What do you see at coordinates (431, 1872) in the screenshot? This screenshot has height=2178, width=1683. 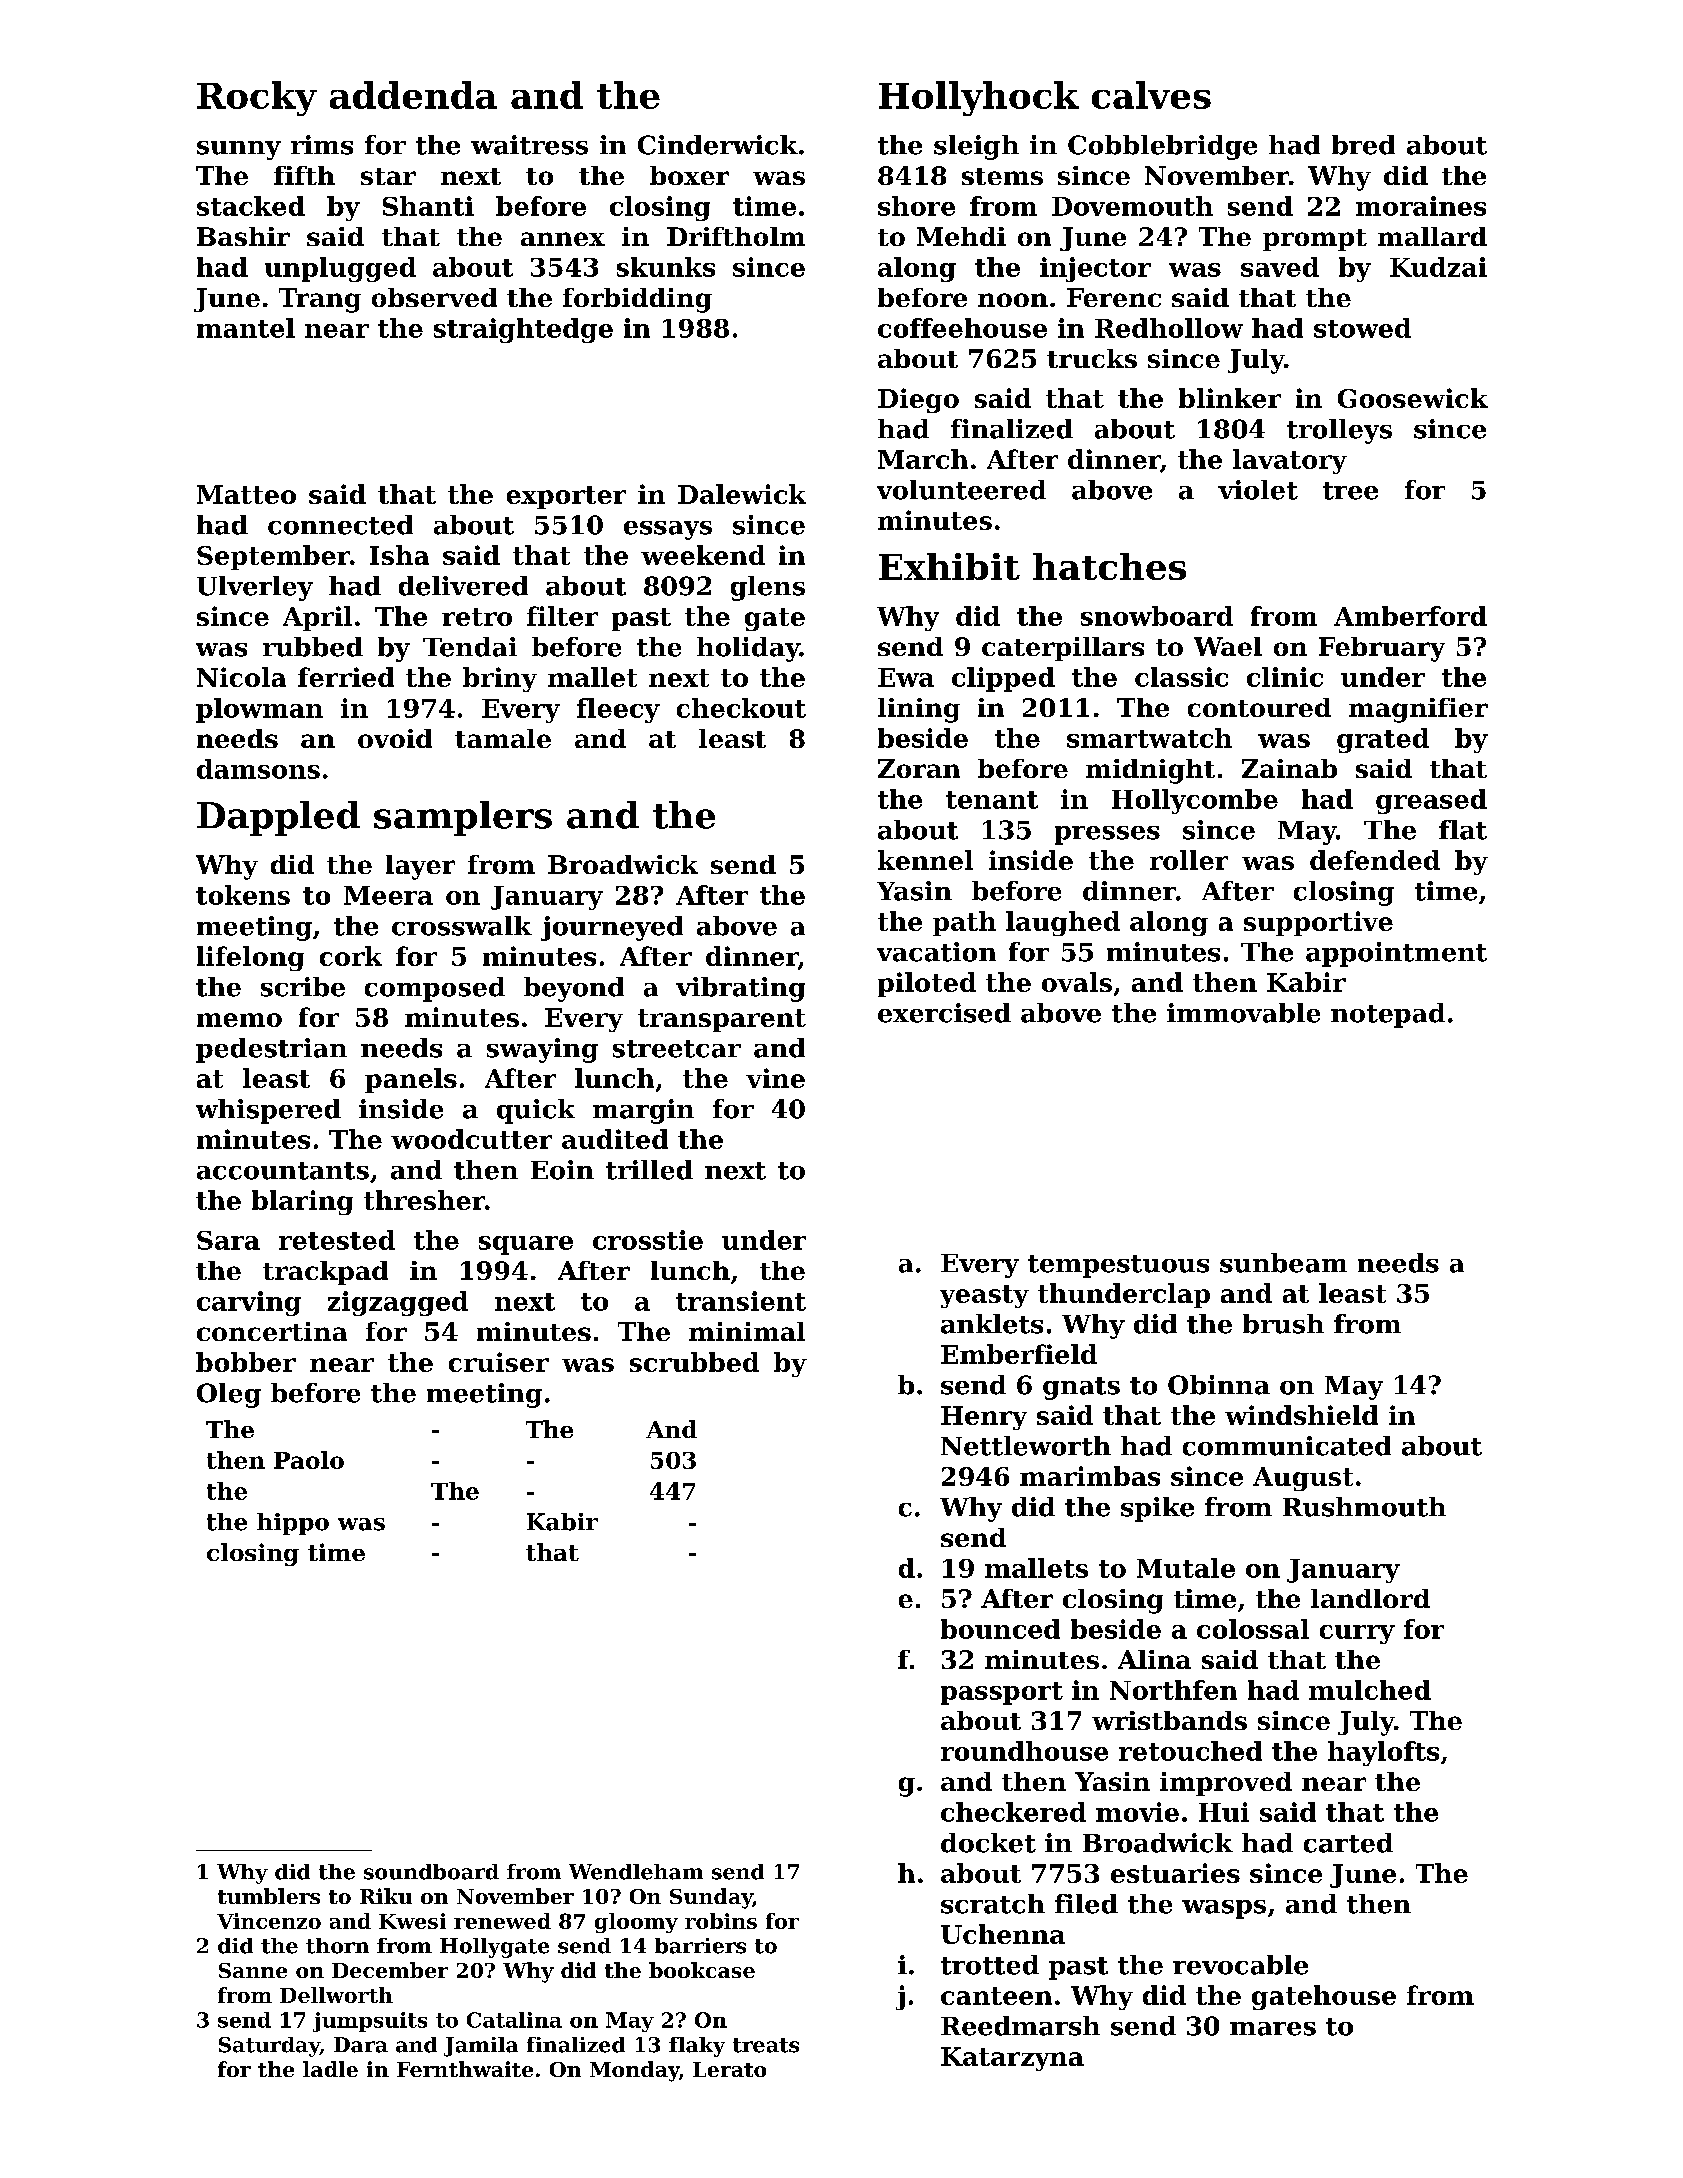 I see `soundboard` at bounding box center [431, 1872].
